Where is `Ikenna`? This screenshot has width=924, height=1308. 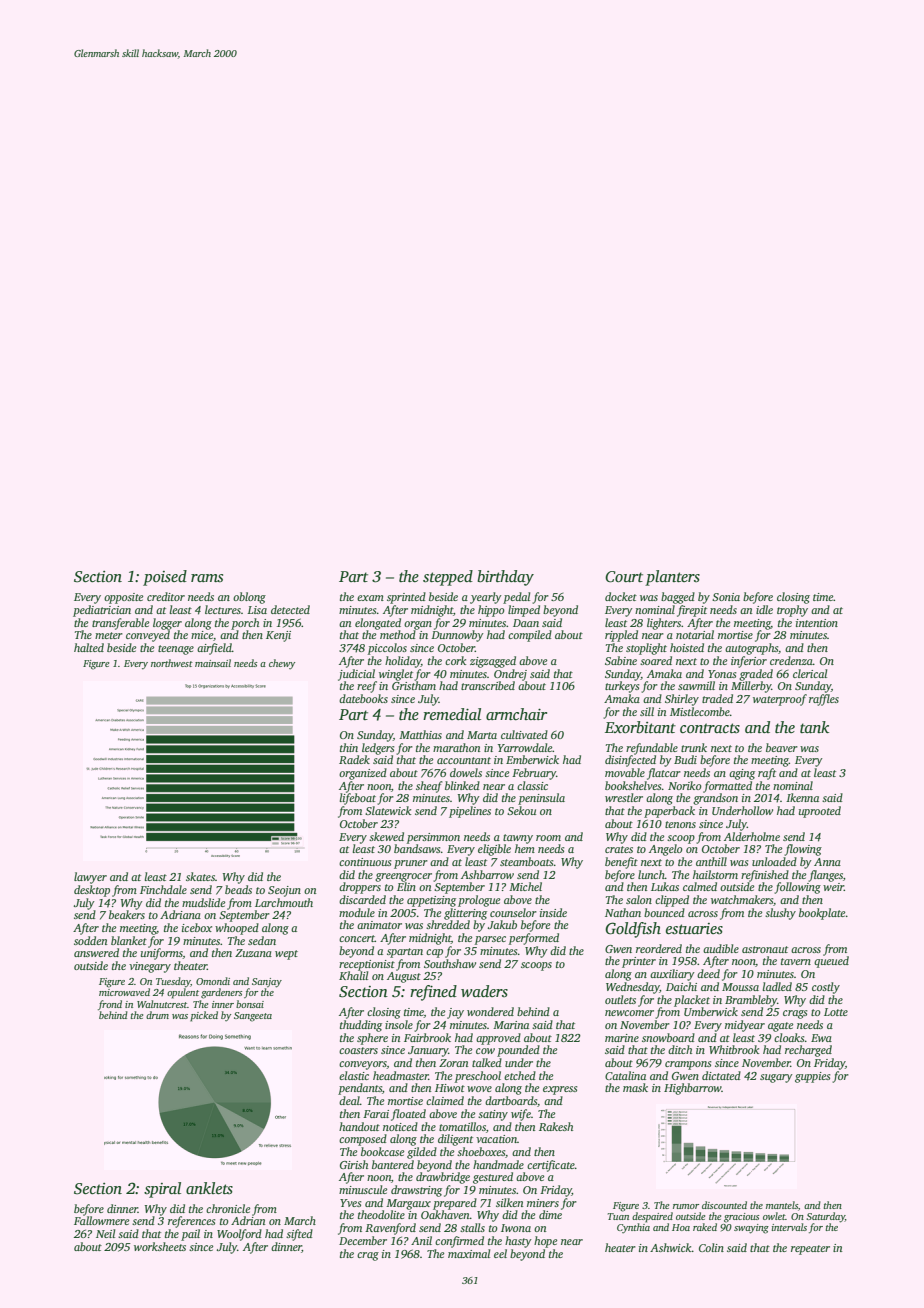
Ikenna is located at coordinates (802, 797).
